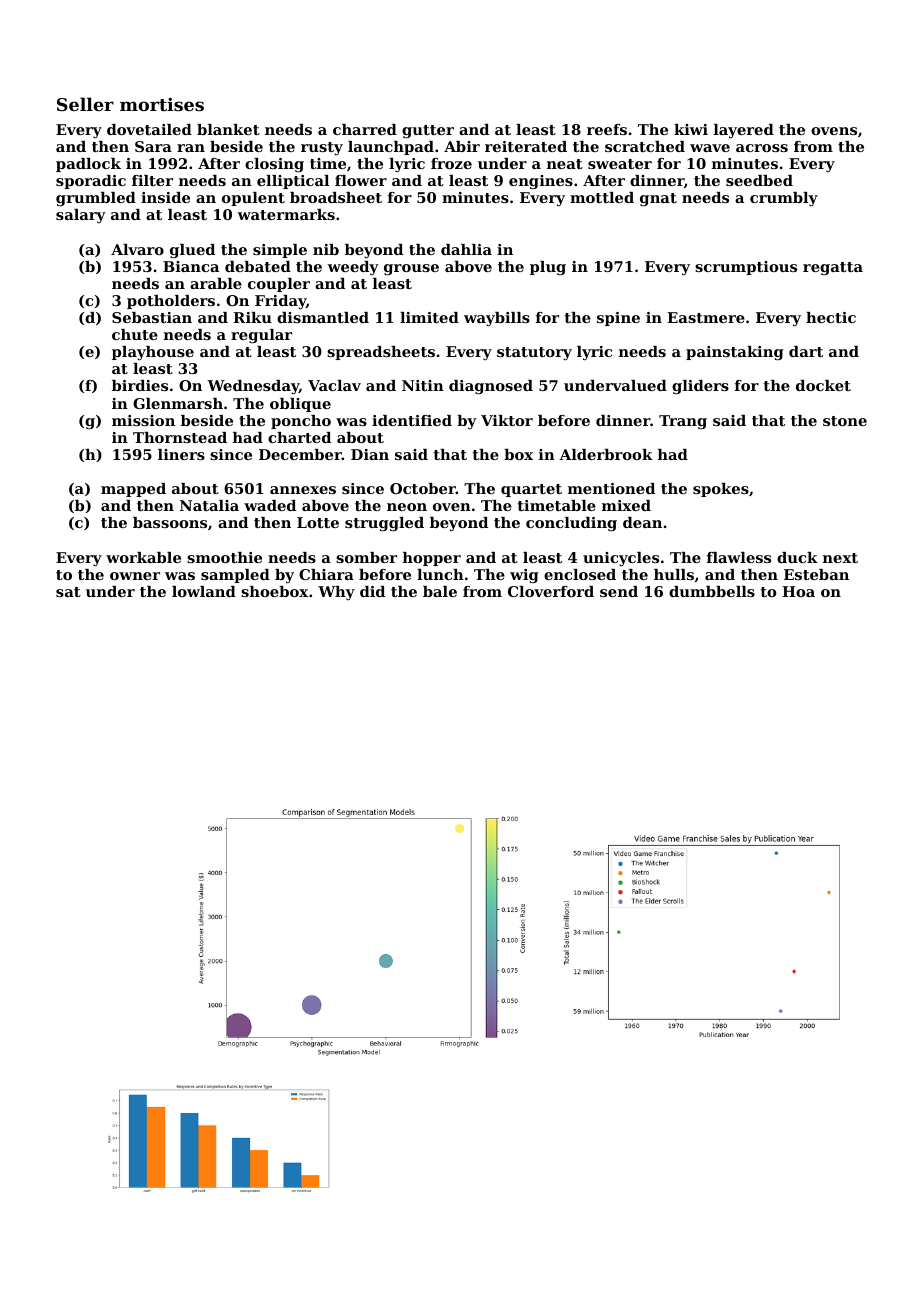  What do you see at coordinates (571, 524) in the screenshot?
I see `concluding` at bounding box center [571, 524].
